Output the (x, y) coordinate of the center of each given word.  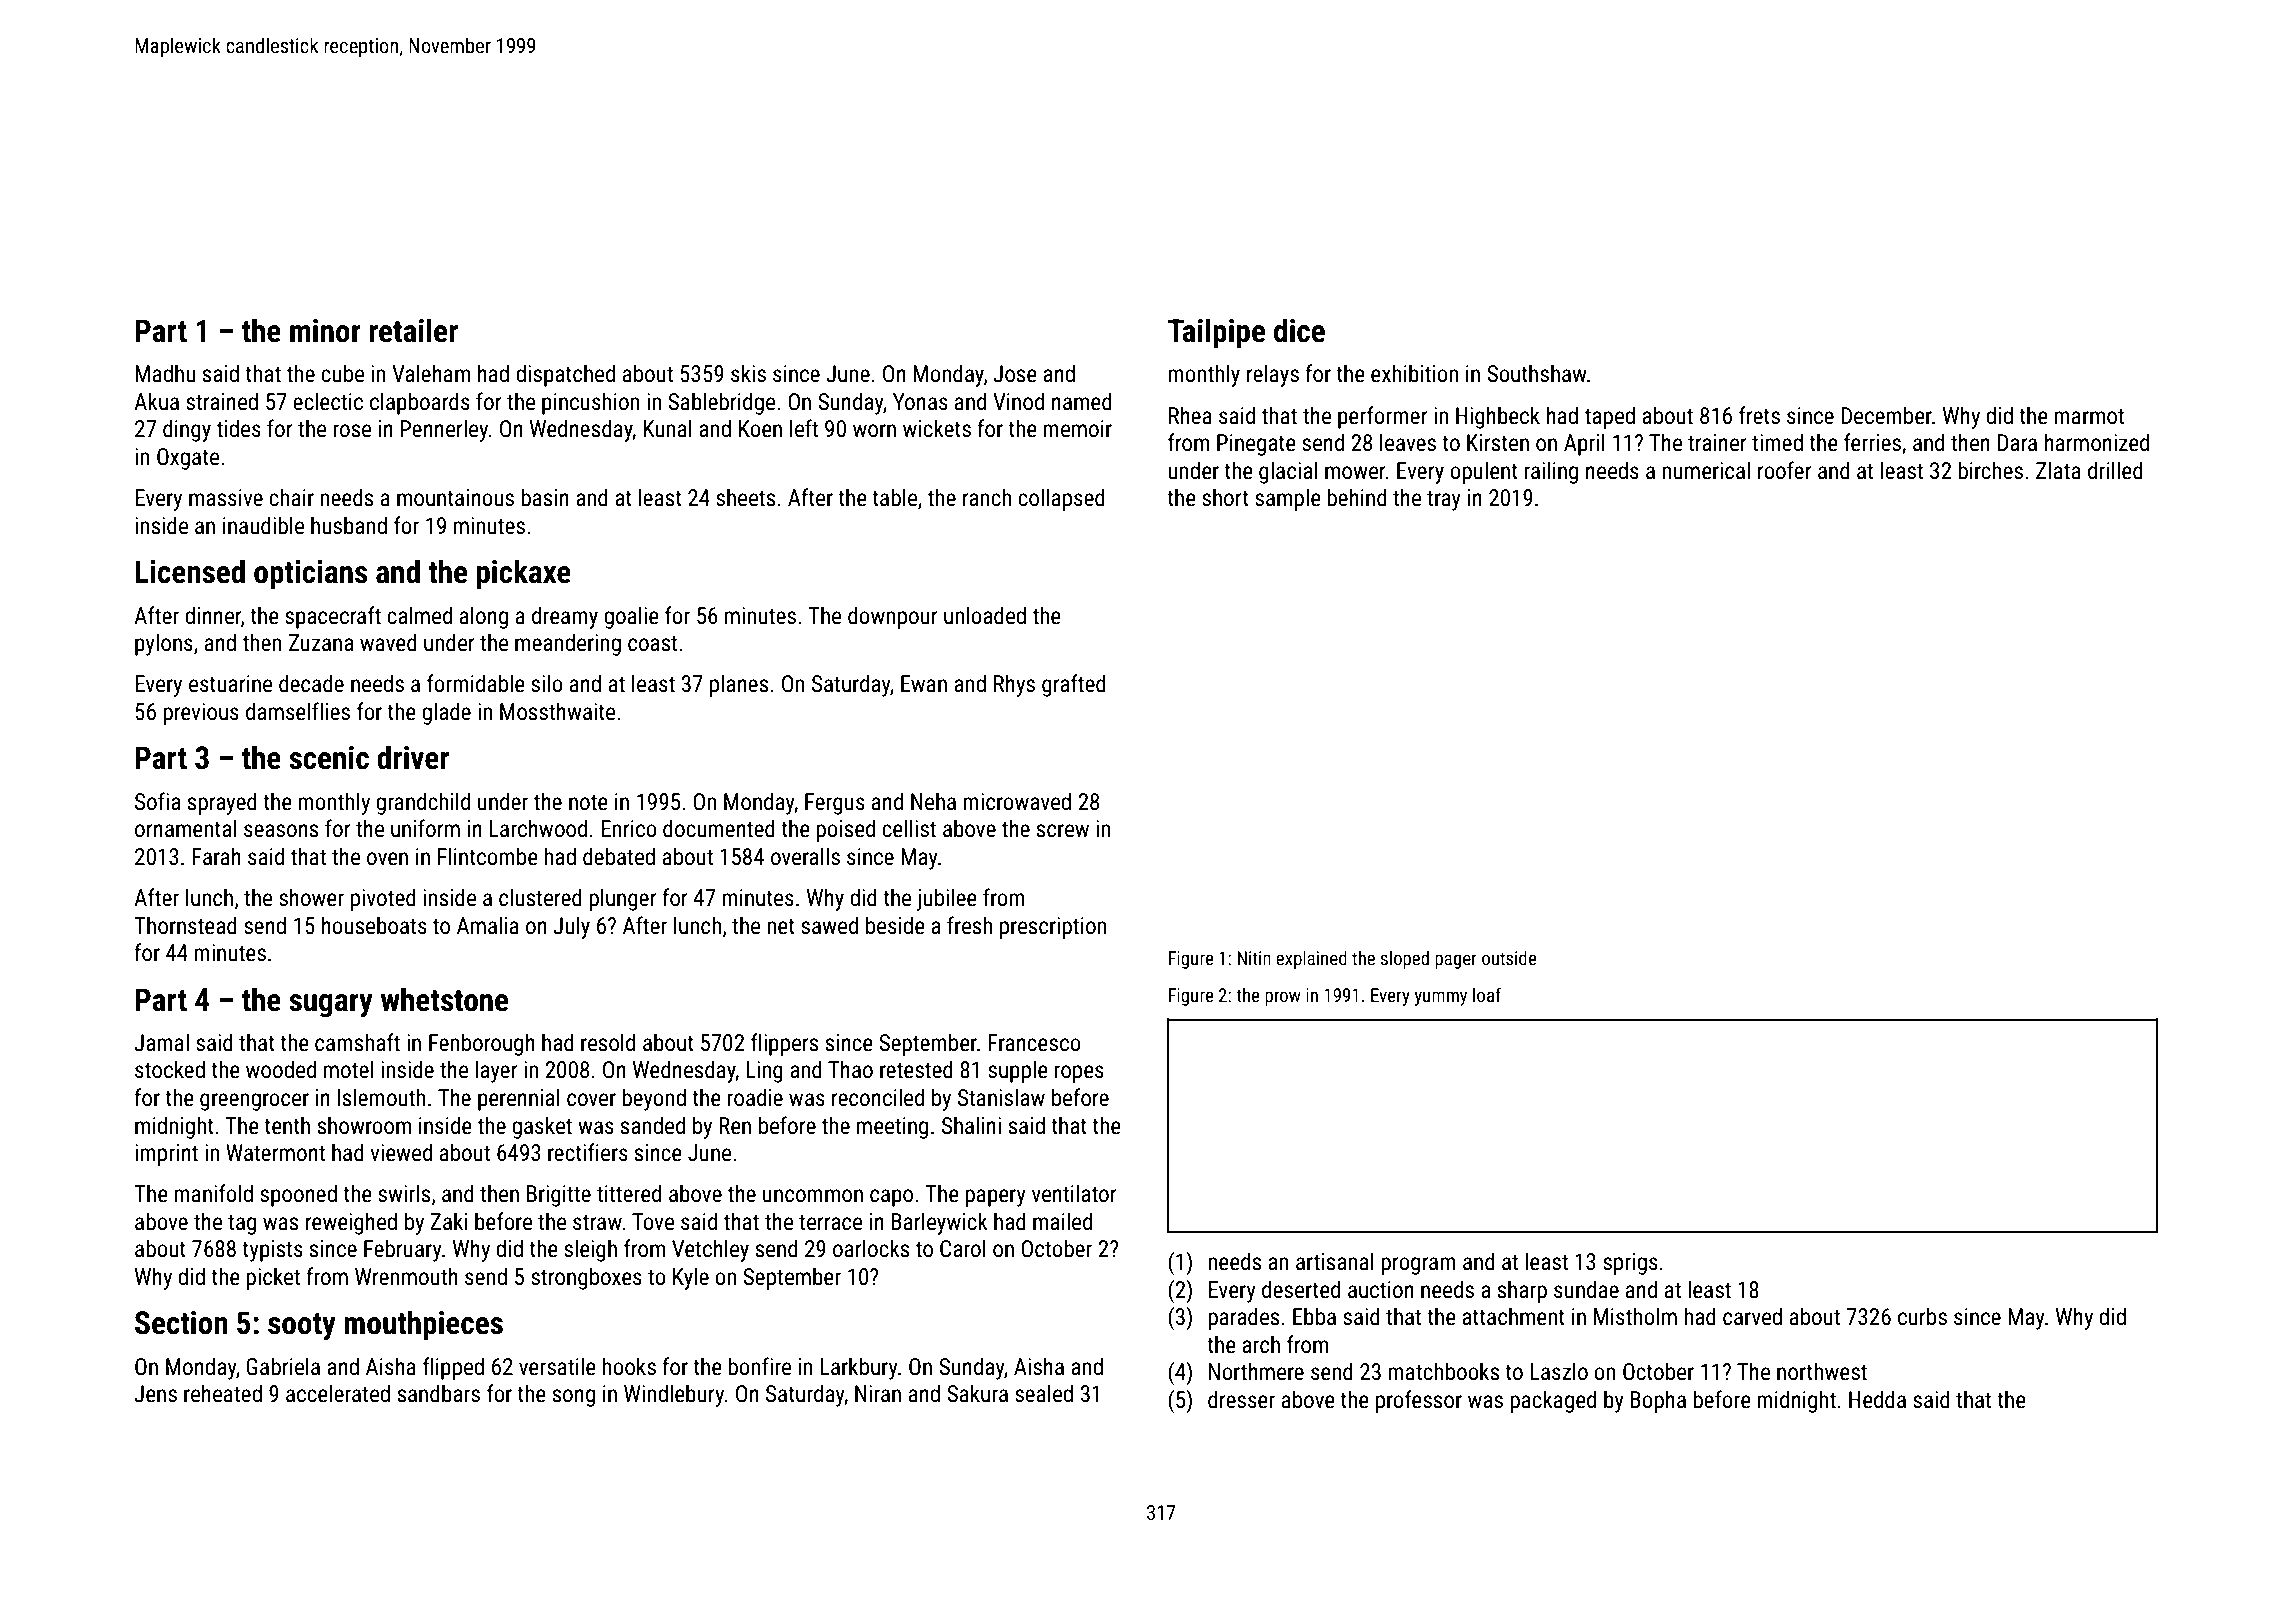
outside (1509, 958)
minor (325, 331)
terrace (830, 1223)
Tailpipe (1216, 333)
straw (597, 1223)
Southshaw (1537, 373)
